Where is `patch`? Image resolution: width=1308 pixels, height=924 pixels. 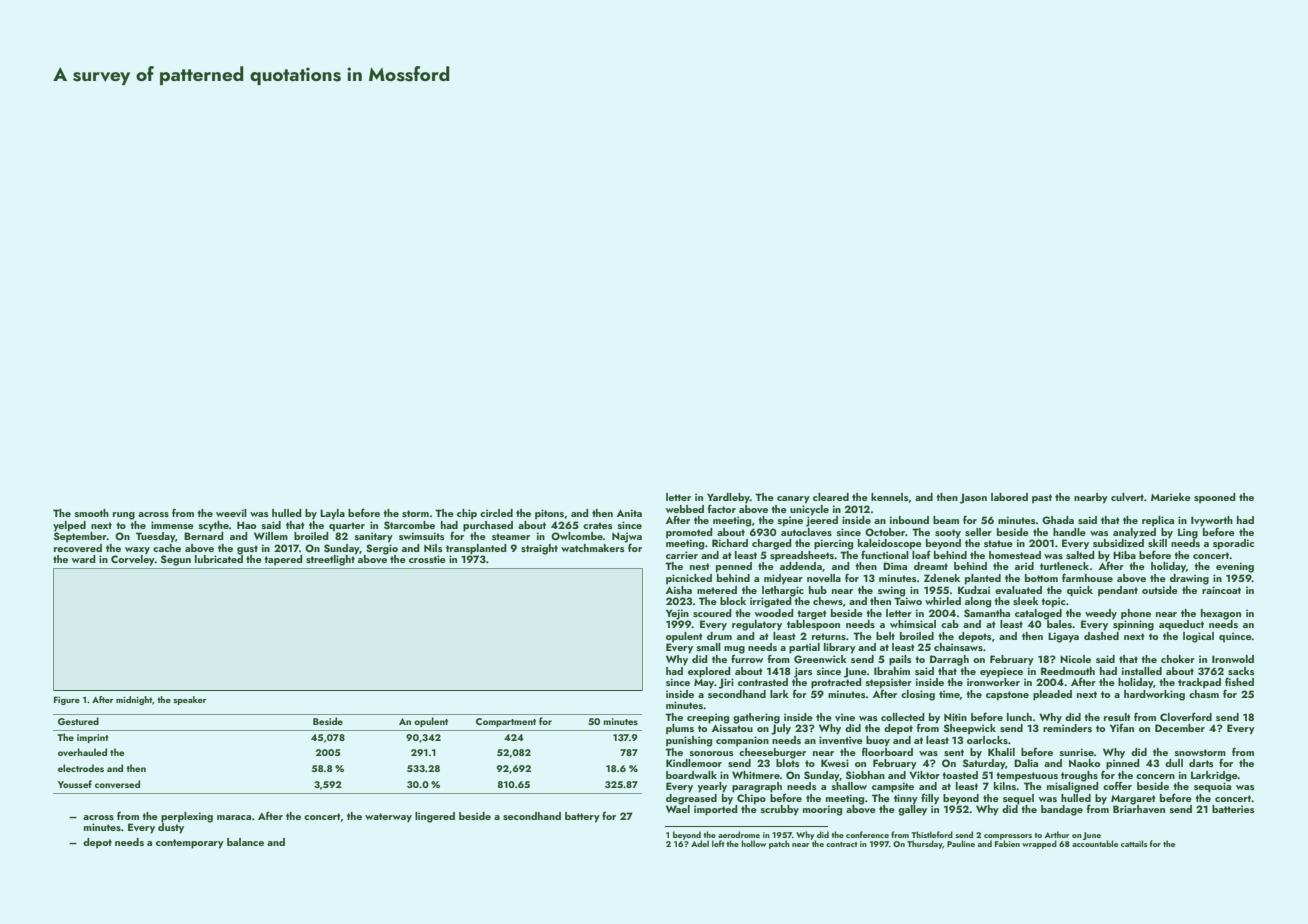 patch is located at coordinates (779, 844).
